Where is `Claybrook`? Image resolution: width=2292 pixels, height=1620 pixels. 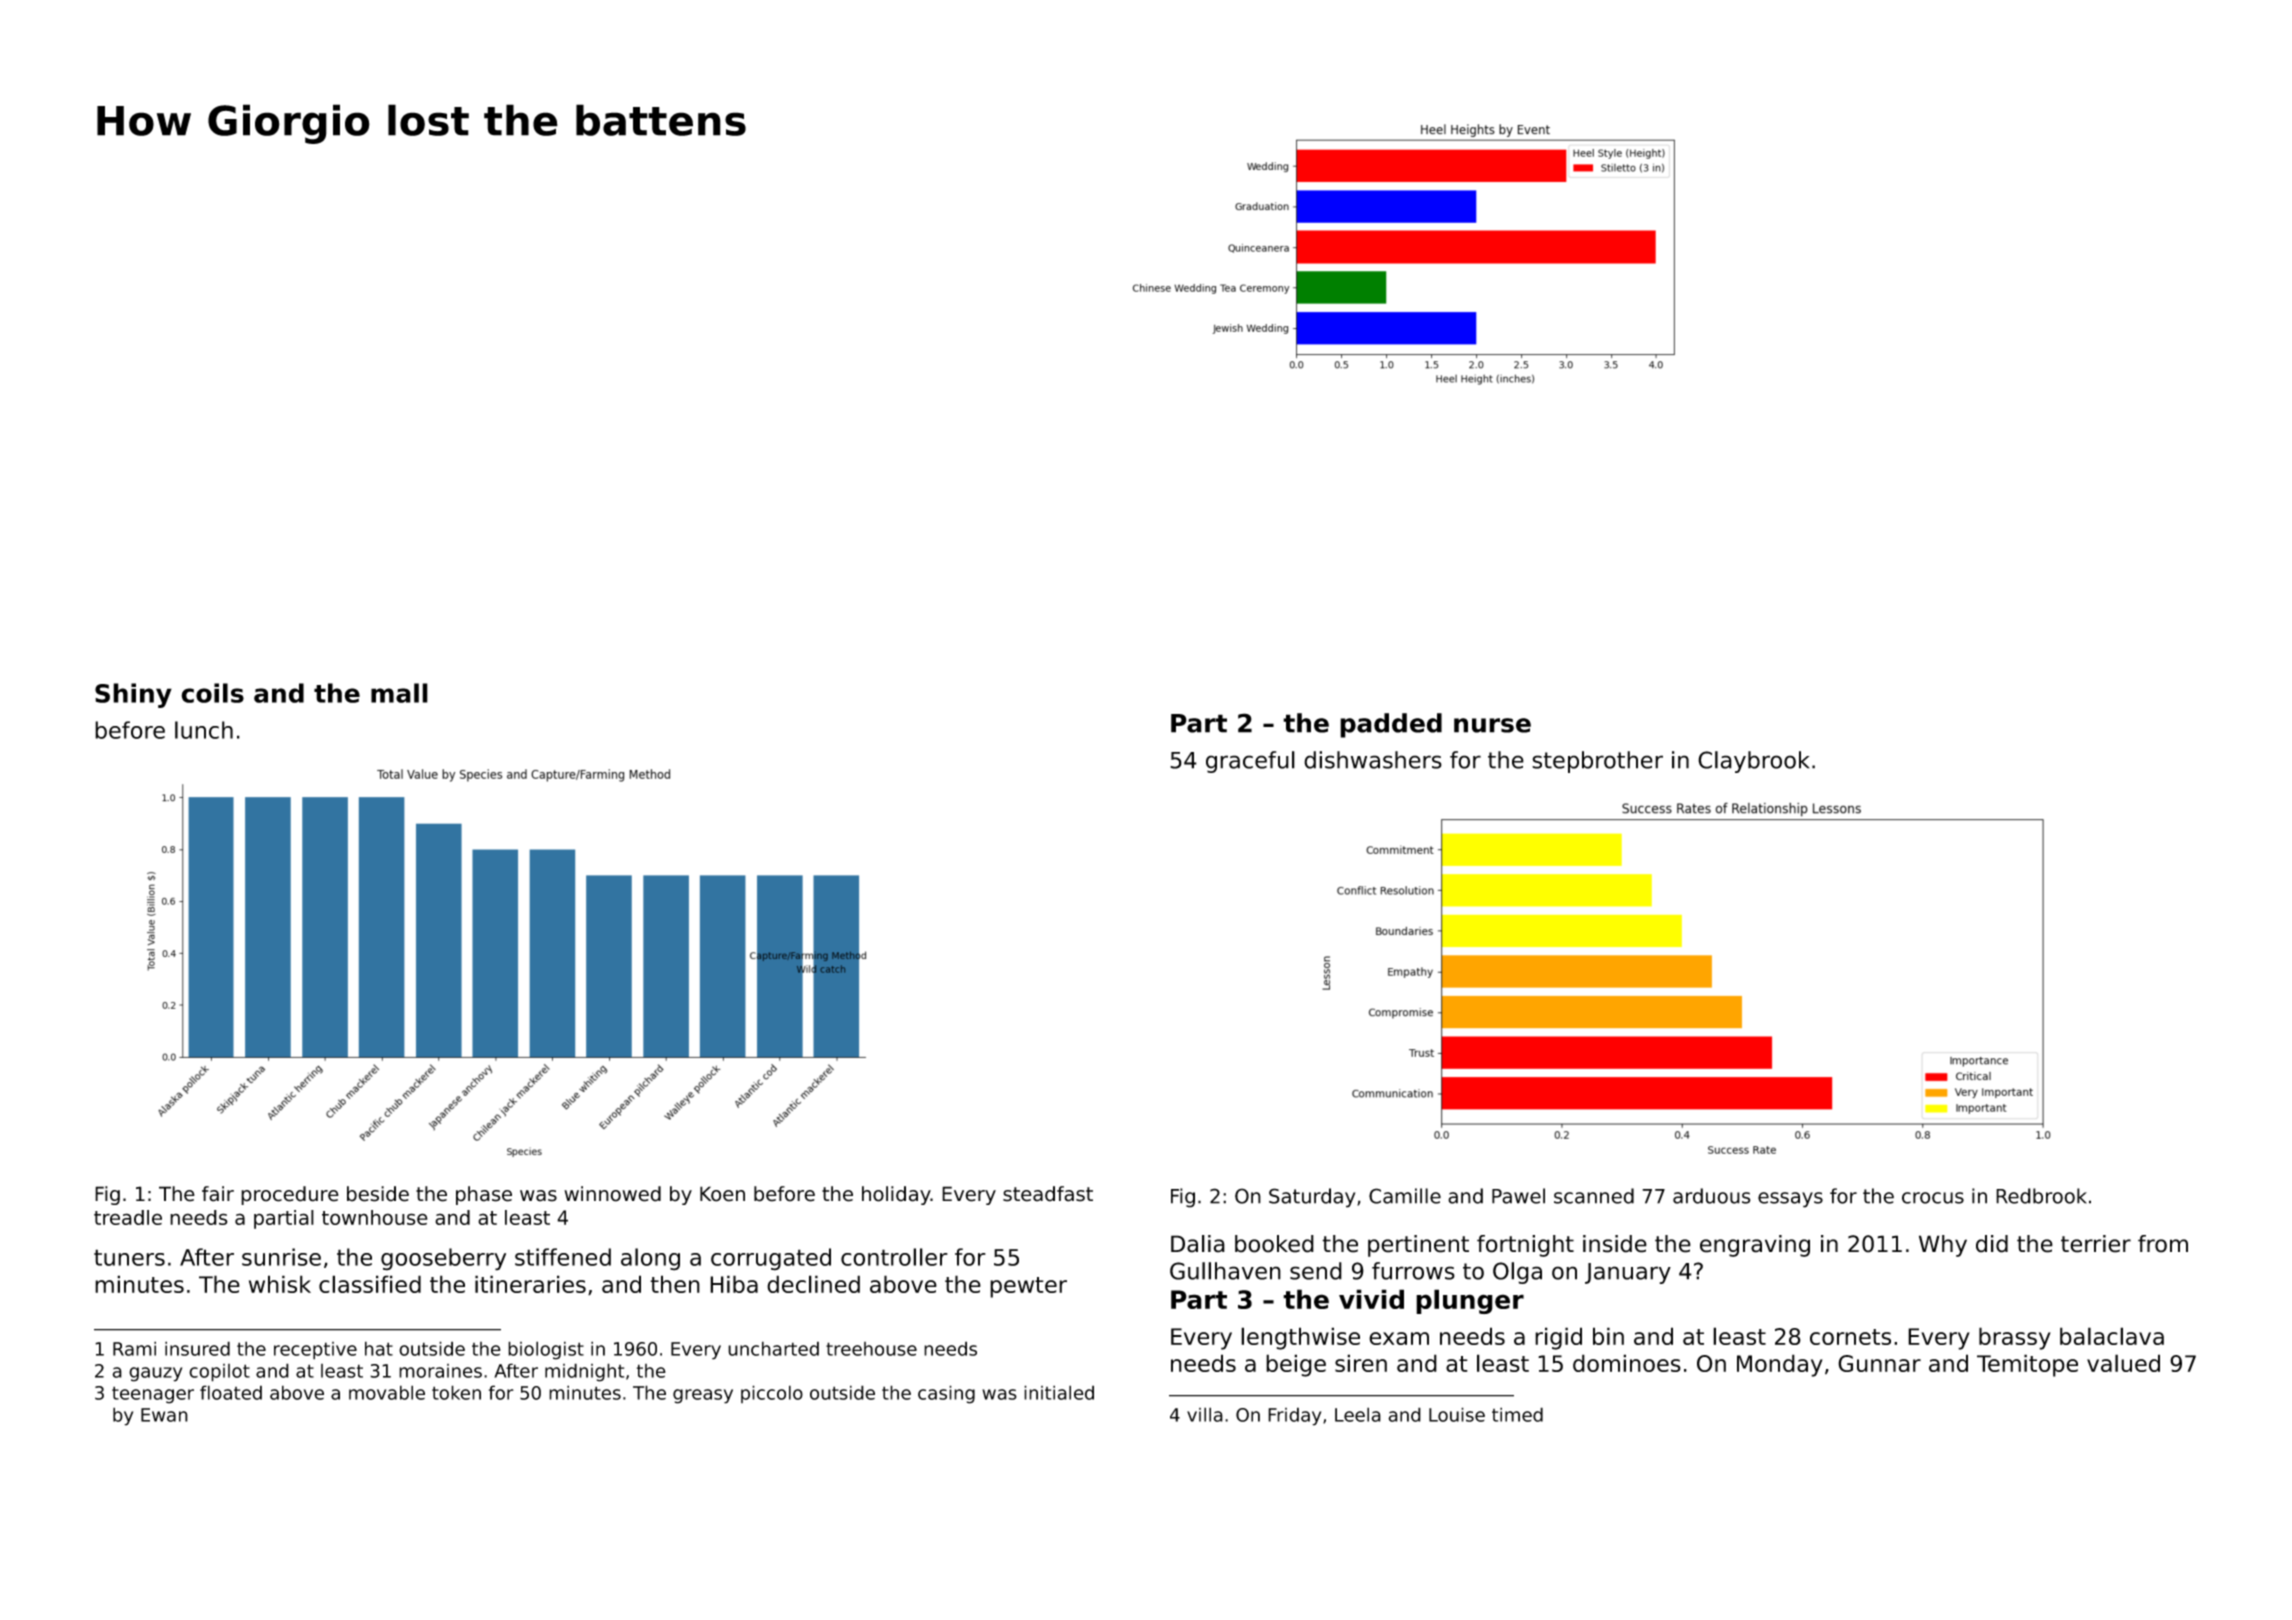 Claybrook is located at coordinates (1753, 762).
